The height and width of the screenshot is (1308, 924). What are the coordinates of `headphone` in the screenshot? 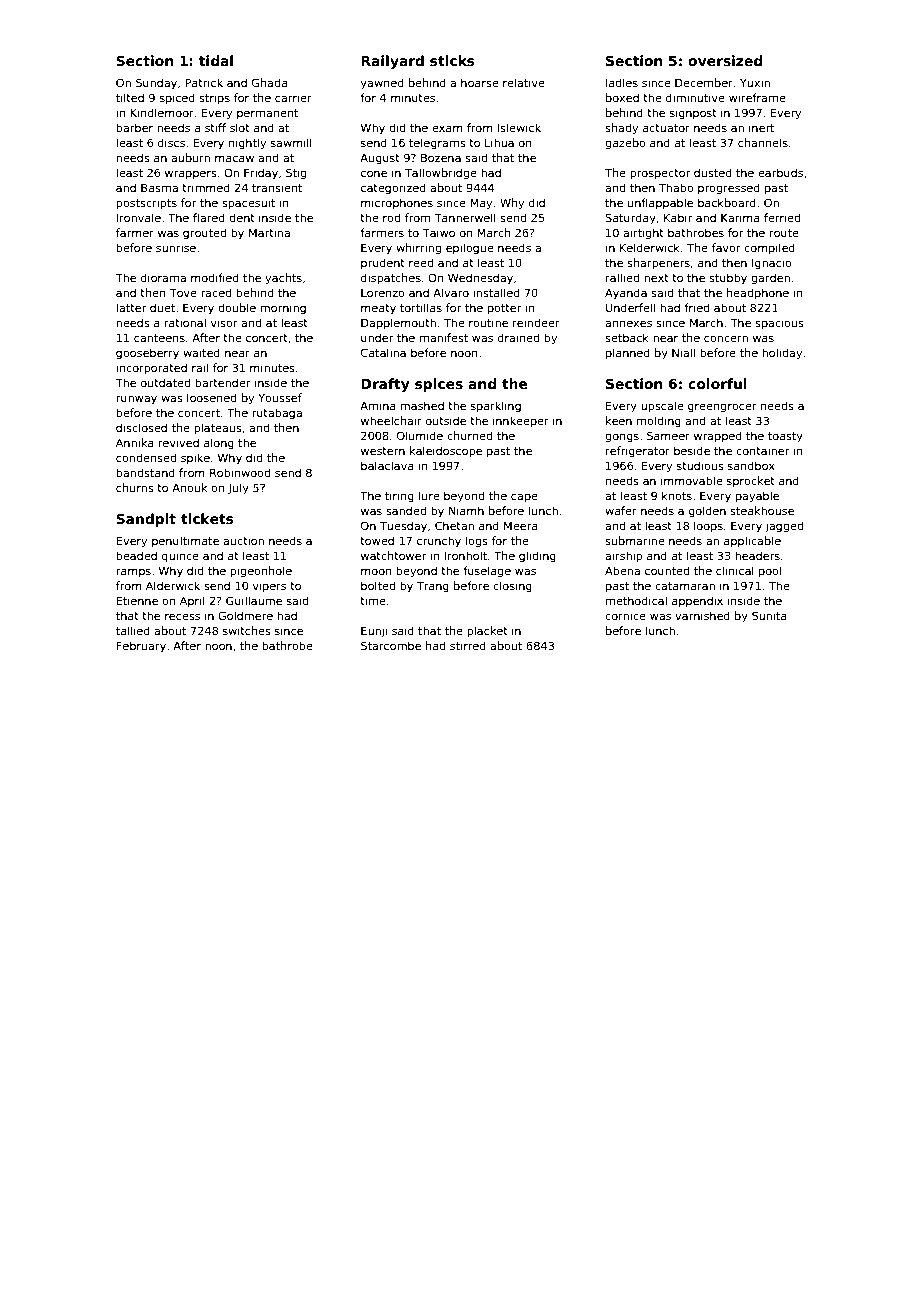 It's located at (758, 293).
